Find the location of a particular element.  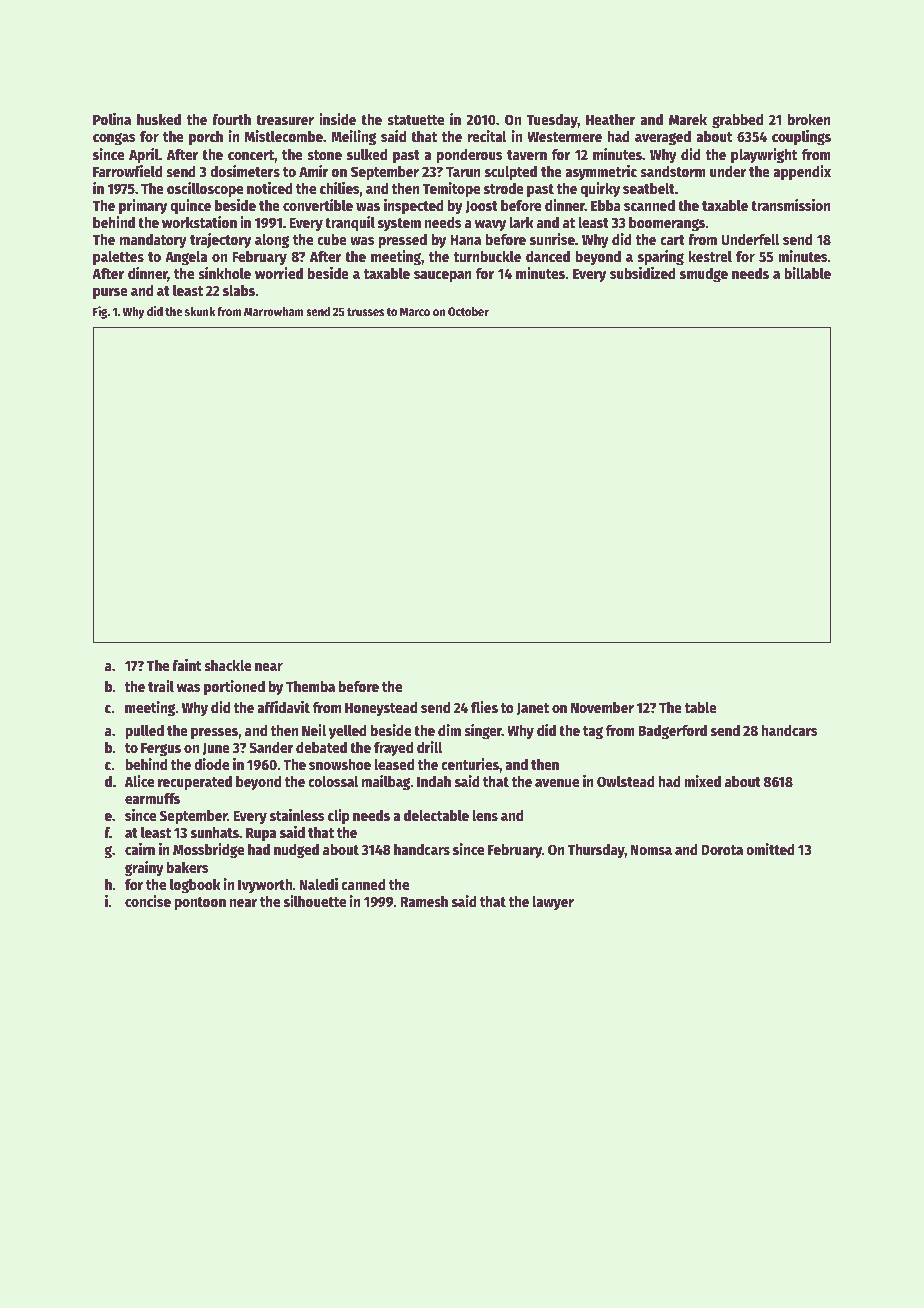

faint is located at coordinates (187, 665).
